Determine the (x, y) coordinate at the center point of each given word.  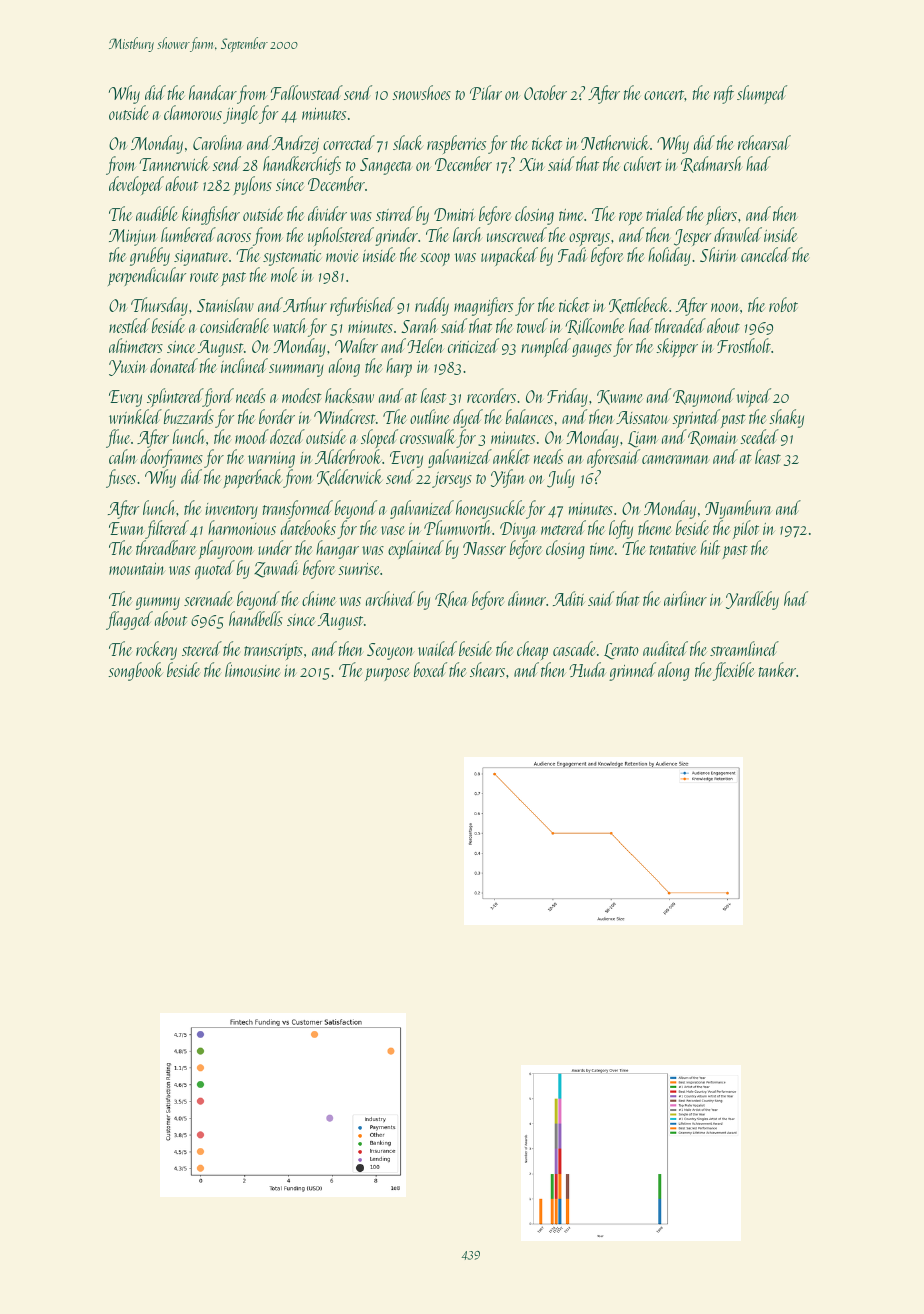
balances (529, 416)
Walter (356, 345)
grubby (150, 256)
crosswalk (428, 436)
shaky (786, 418)
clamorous (193, 112)
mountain (137, 569)
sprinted (696, 418)
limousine (252, 669)
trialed (665, 213)
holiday (669, 256)
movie (342, 256)
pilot (747, 530)
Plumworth (457, 527)
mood (252, 436)
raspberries (456, 144)
